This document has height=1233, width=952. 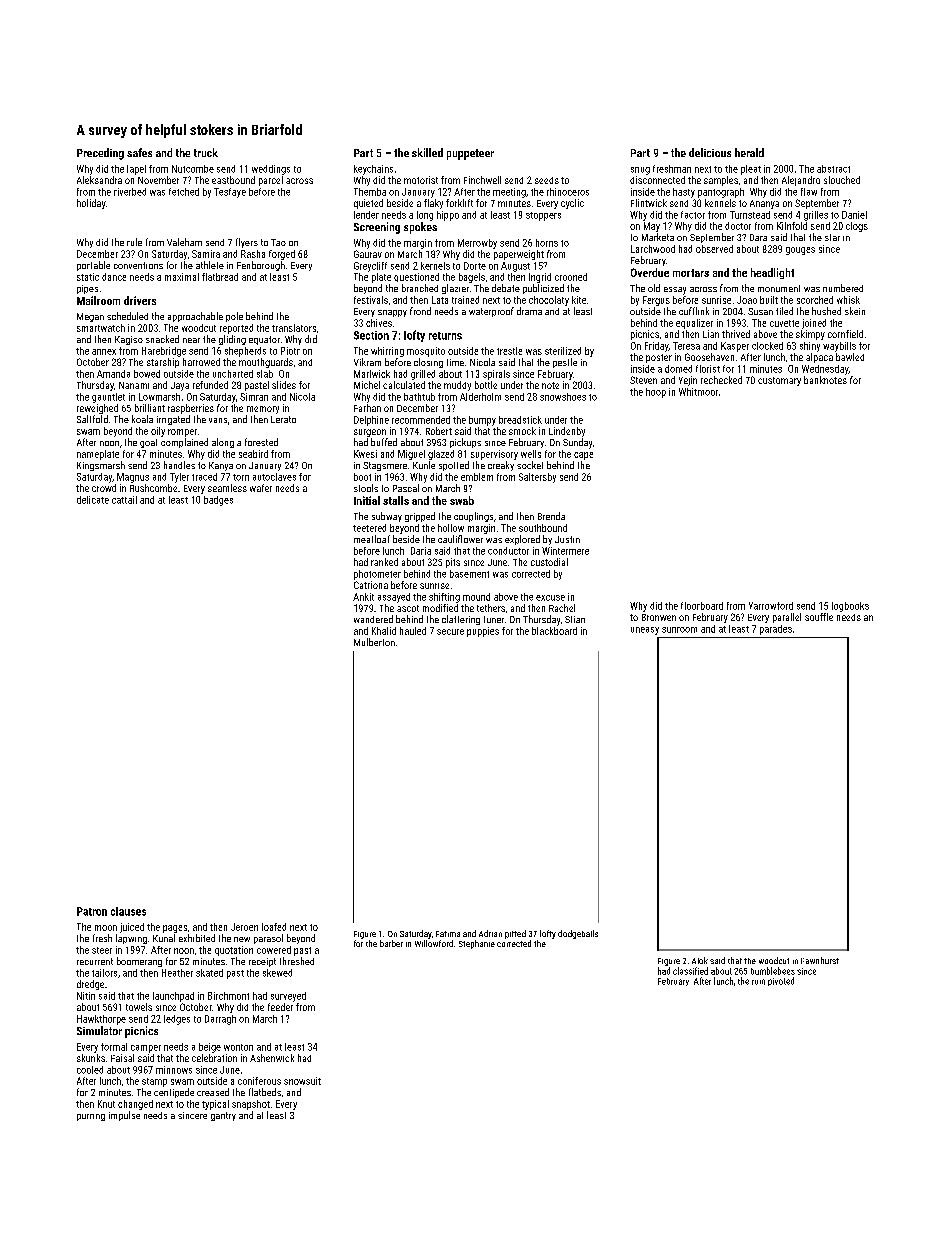 What do you see at coordinates (384, 562) in the document?
I see `ranked` at bounding box center [384, 562].
